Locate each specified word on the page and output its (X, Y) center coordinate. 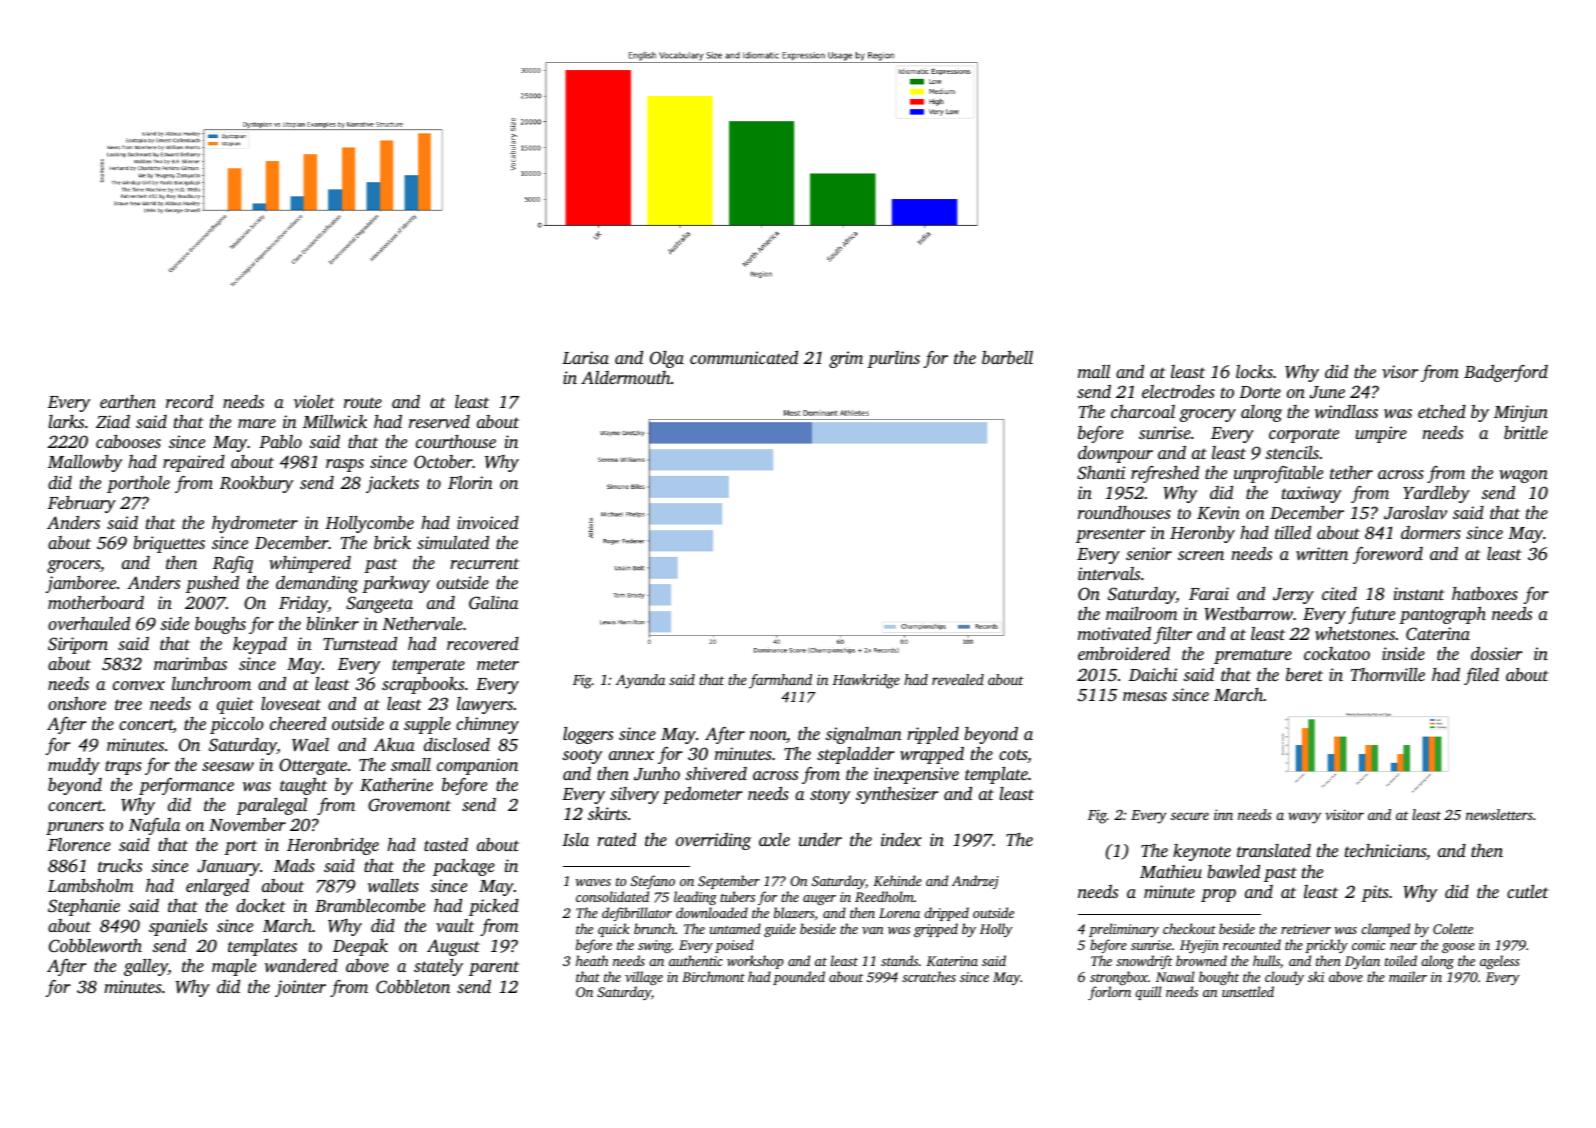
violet (314, 401)
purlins (893, 359)
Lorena (899, 913)
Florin (470, 482)
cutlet (1527, 891)
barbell (1007, 357)
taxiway (1311, 494)
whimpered (310, 564)
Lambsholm (90, 885)
